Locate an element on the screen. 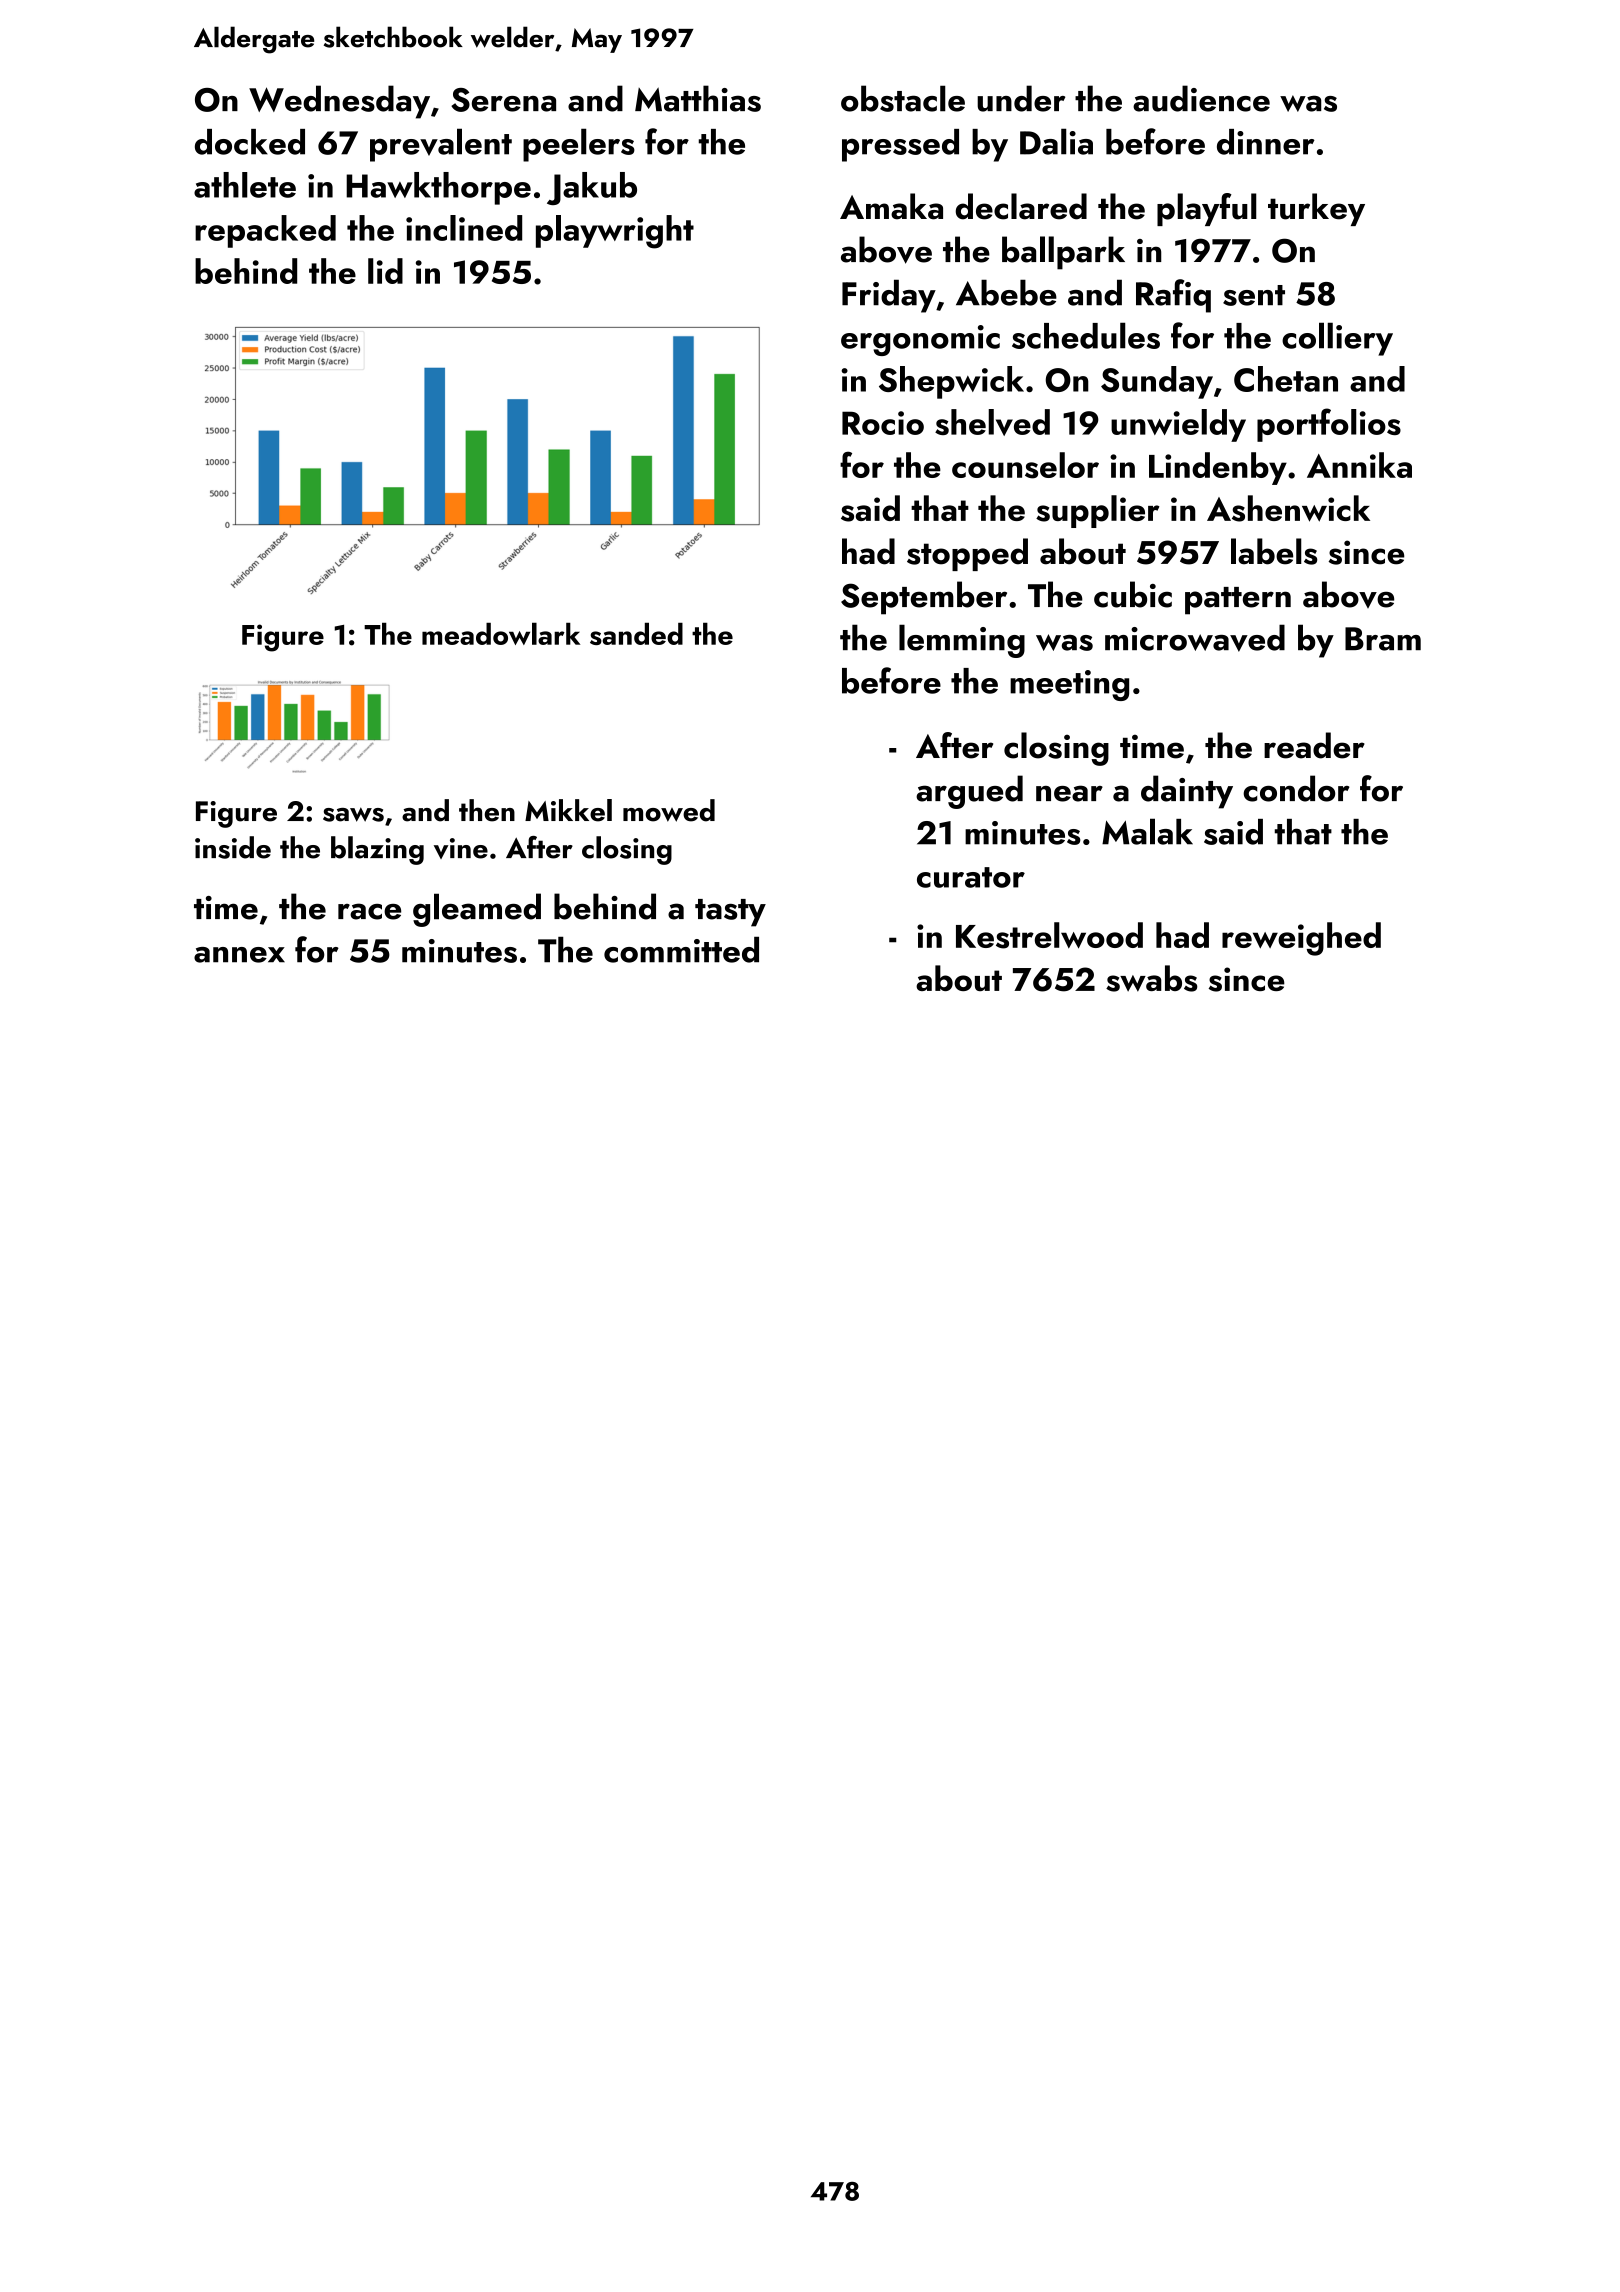 The image size is (1620, 2292). docked is located at coordinates (250, 142).
